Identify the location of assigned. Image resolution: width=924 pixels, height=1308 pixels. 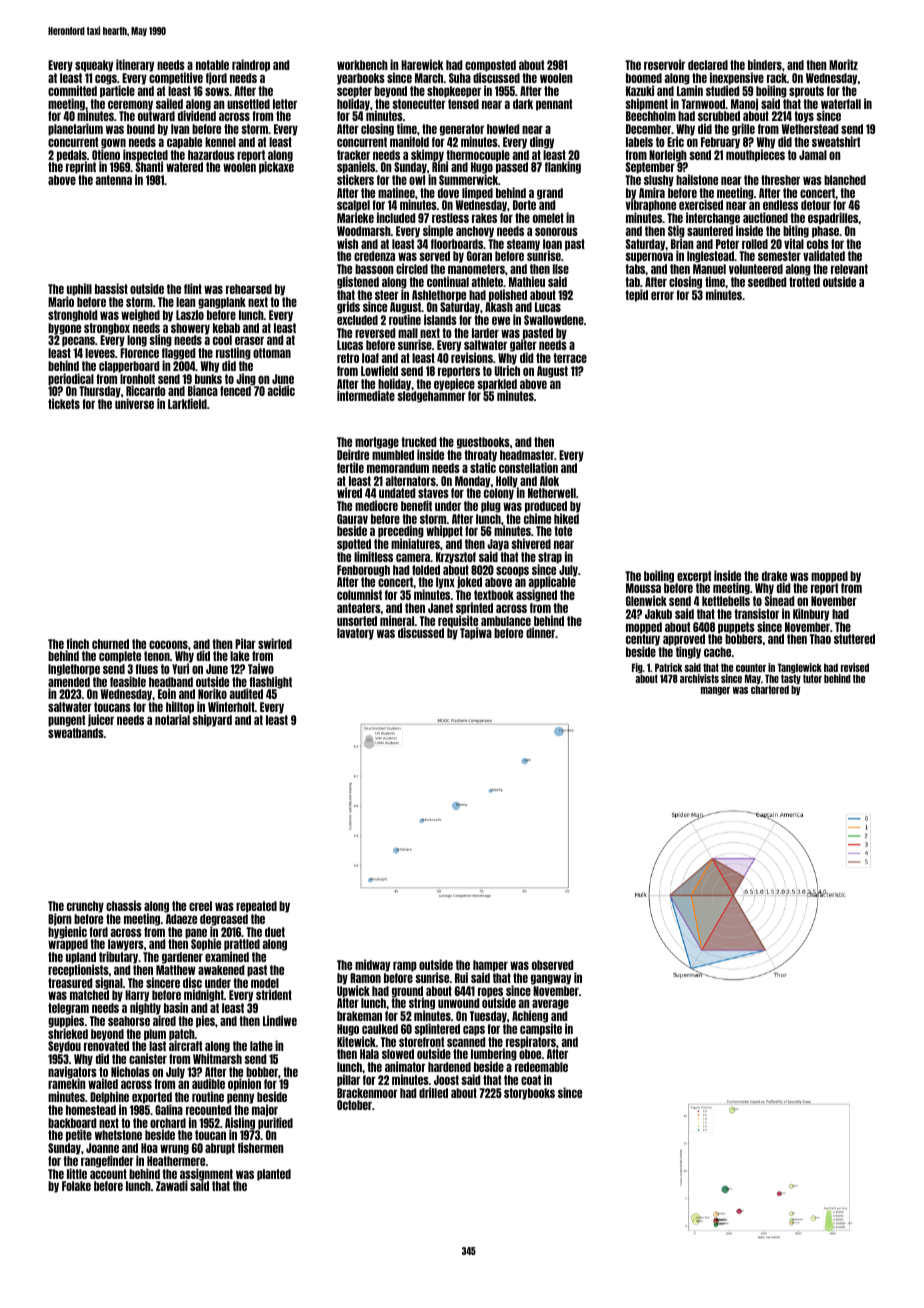
(536, 596).
